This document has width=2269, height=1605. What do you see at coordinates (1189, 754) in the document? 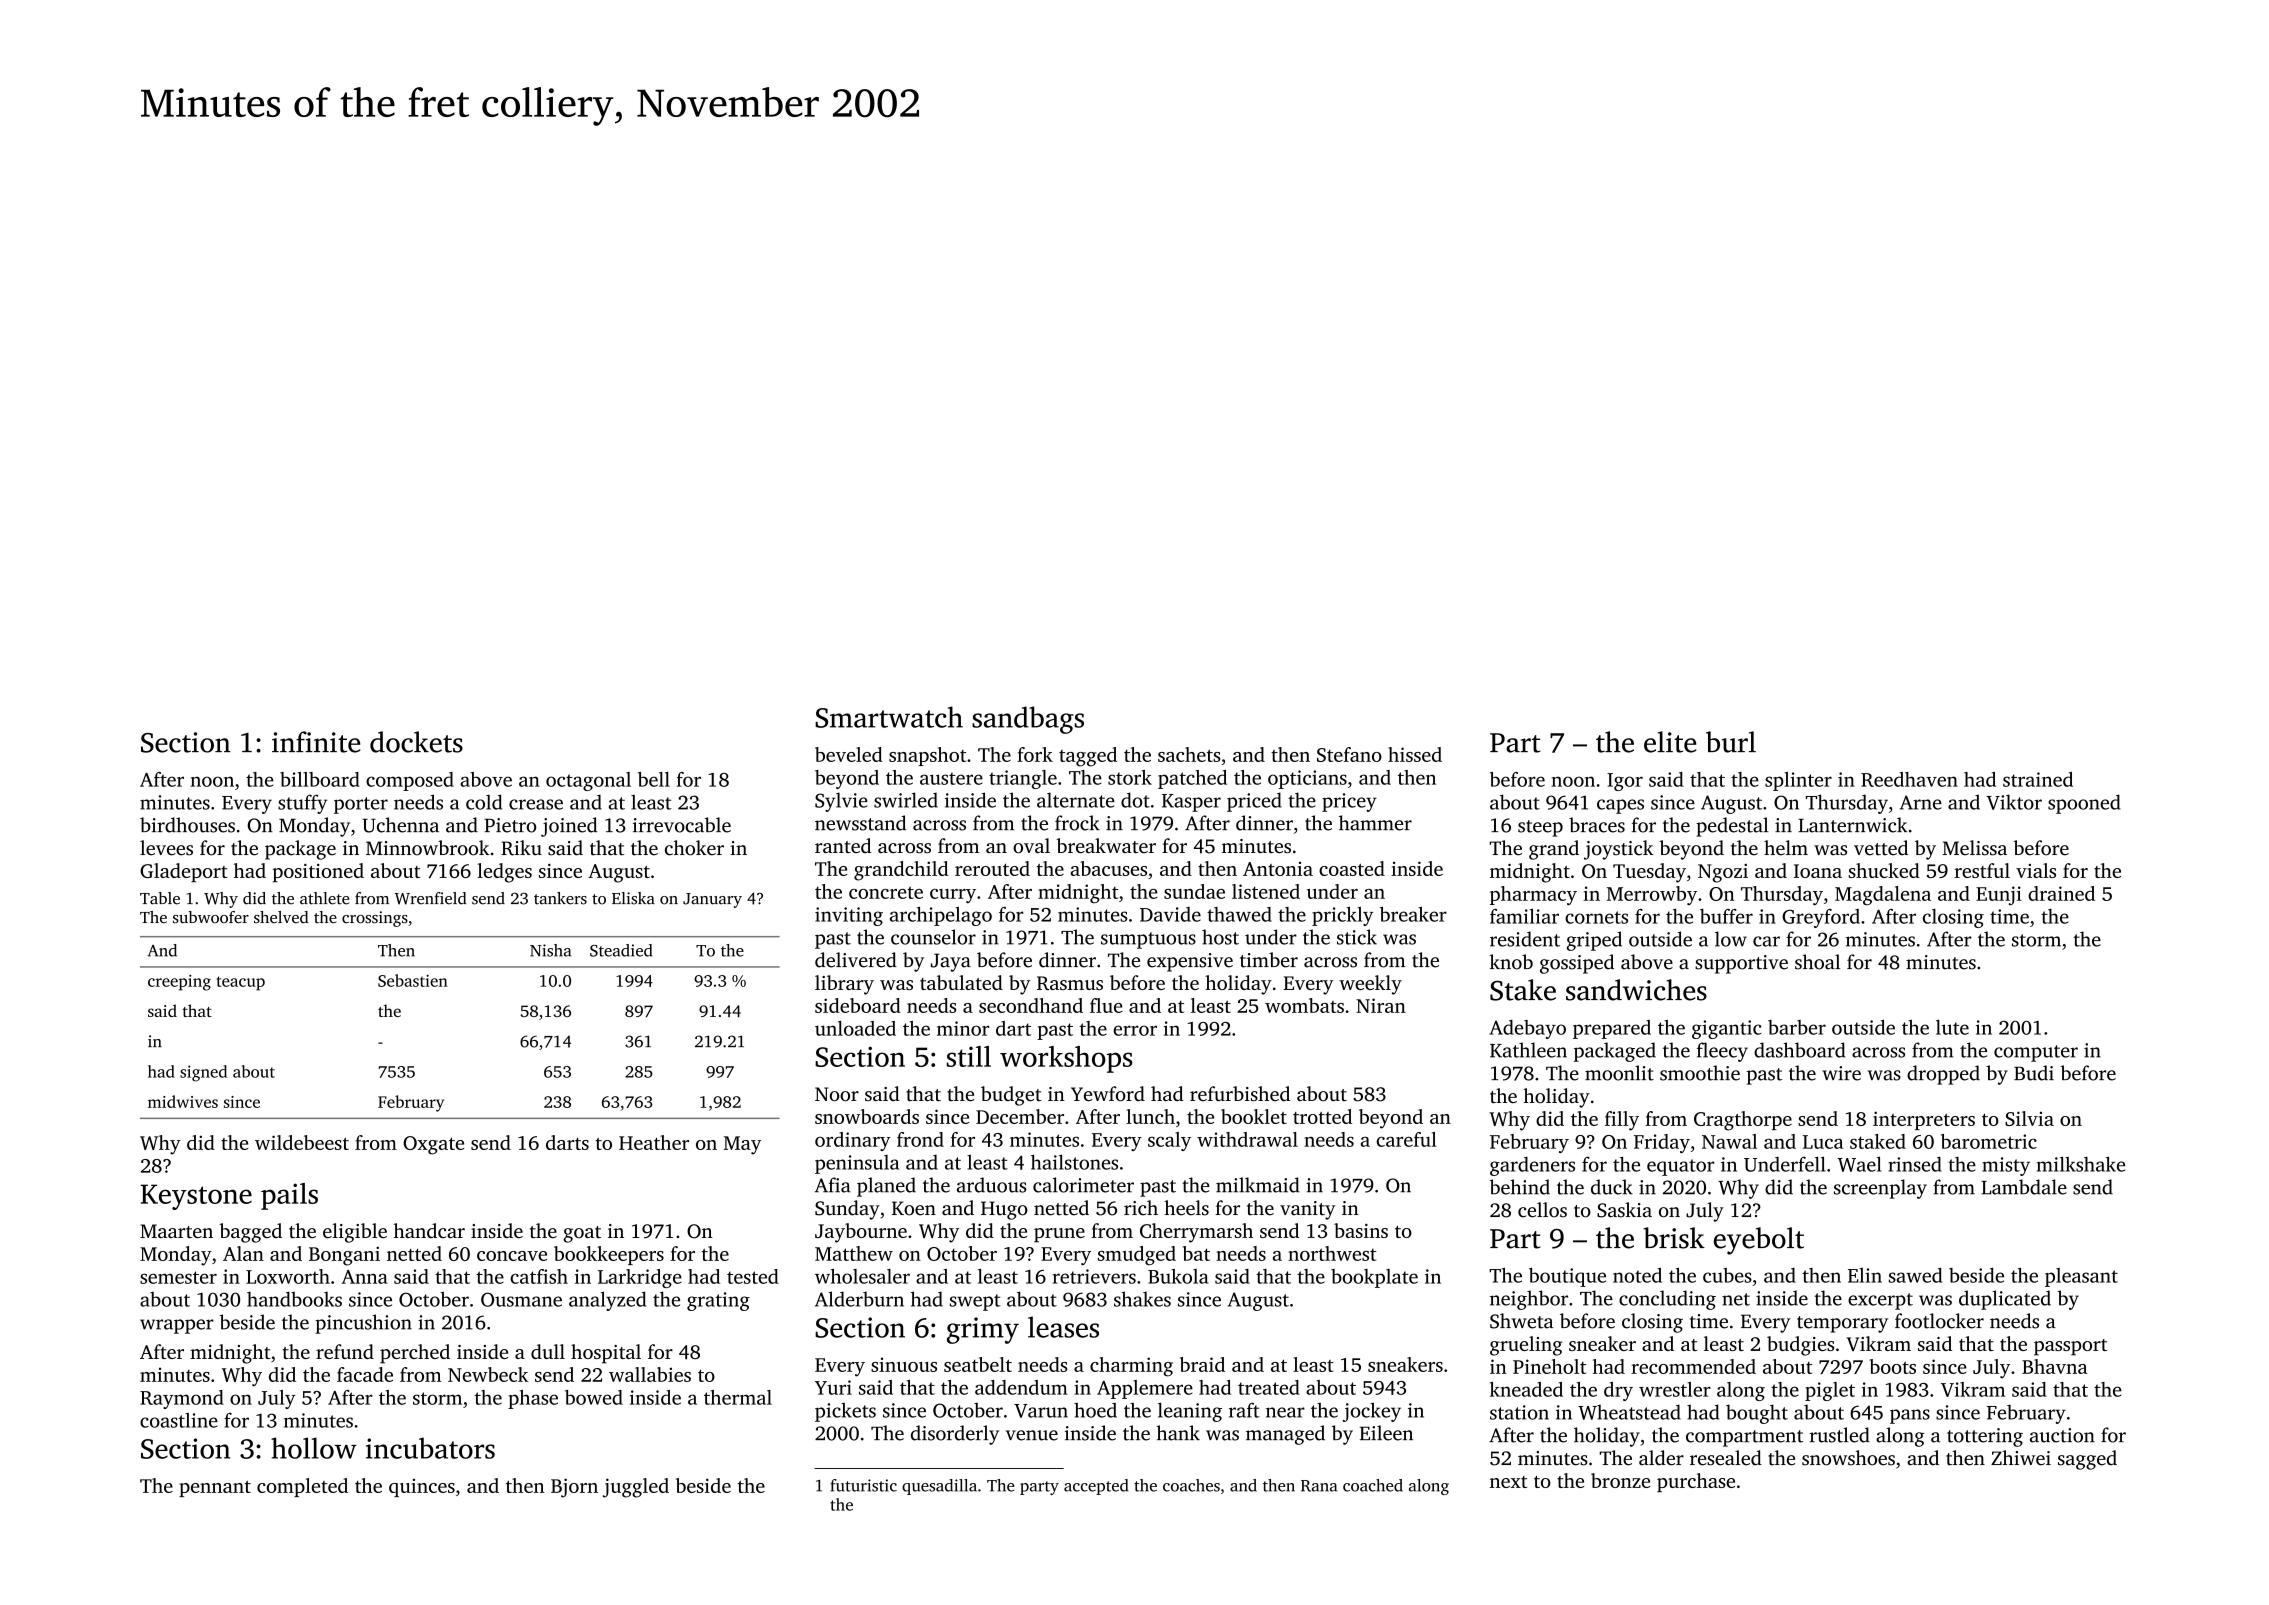
I see `sachets` at bounding box center [1189, 754].
